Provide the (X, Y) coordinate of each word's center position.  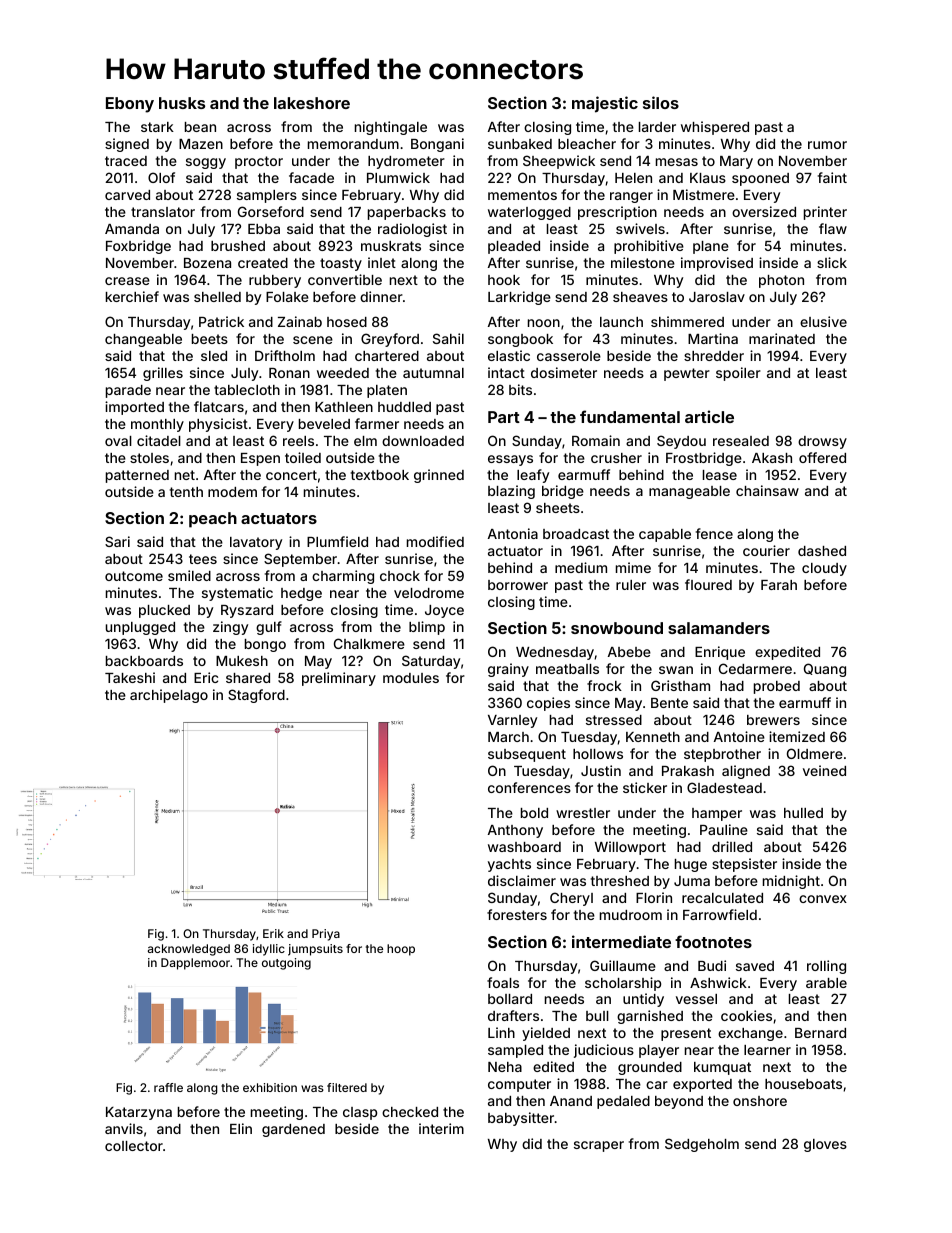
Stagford (256, 696)
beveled (324, 424)
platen (387, 391)
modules (411, 678)
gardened (293, 1130)
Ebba (264, 229)
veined (824, 770)
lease (720, 475)
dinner (381, 296)
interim (441, 1128)
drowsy (822, 442)
